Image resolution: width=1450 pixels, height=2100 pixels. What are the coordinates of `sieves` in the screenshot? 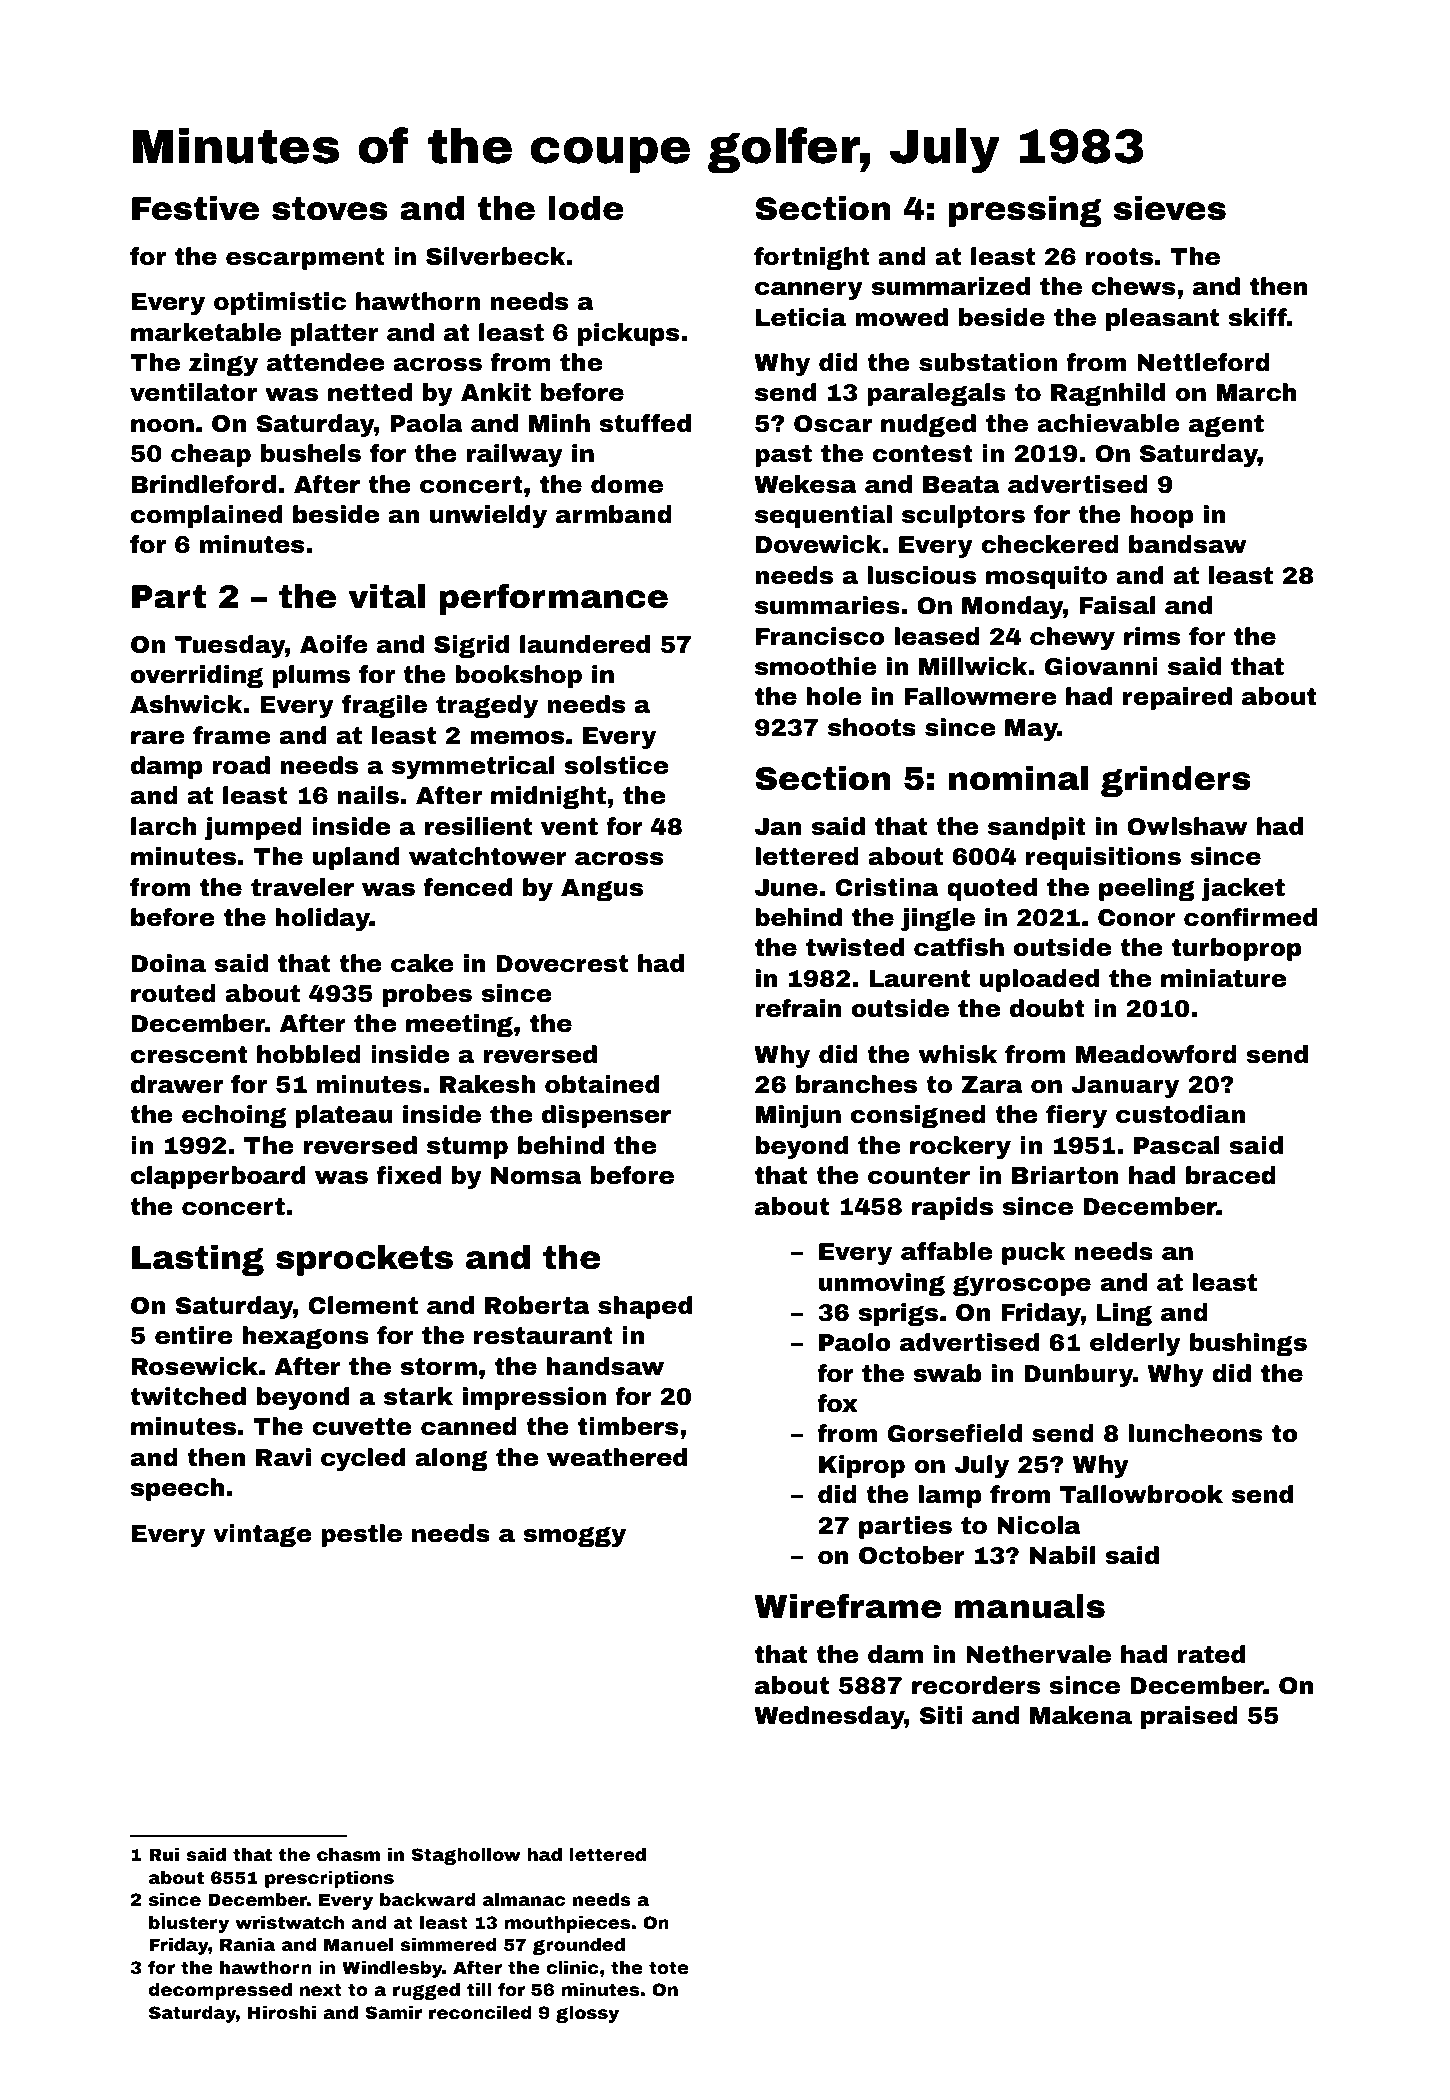 It's located at (1170, 208).
